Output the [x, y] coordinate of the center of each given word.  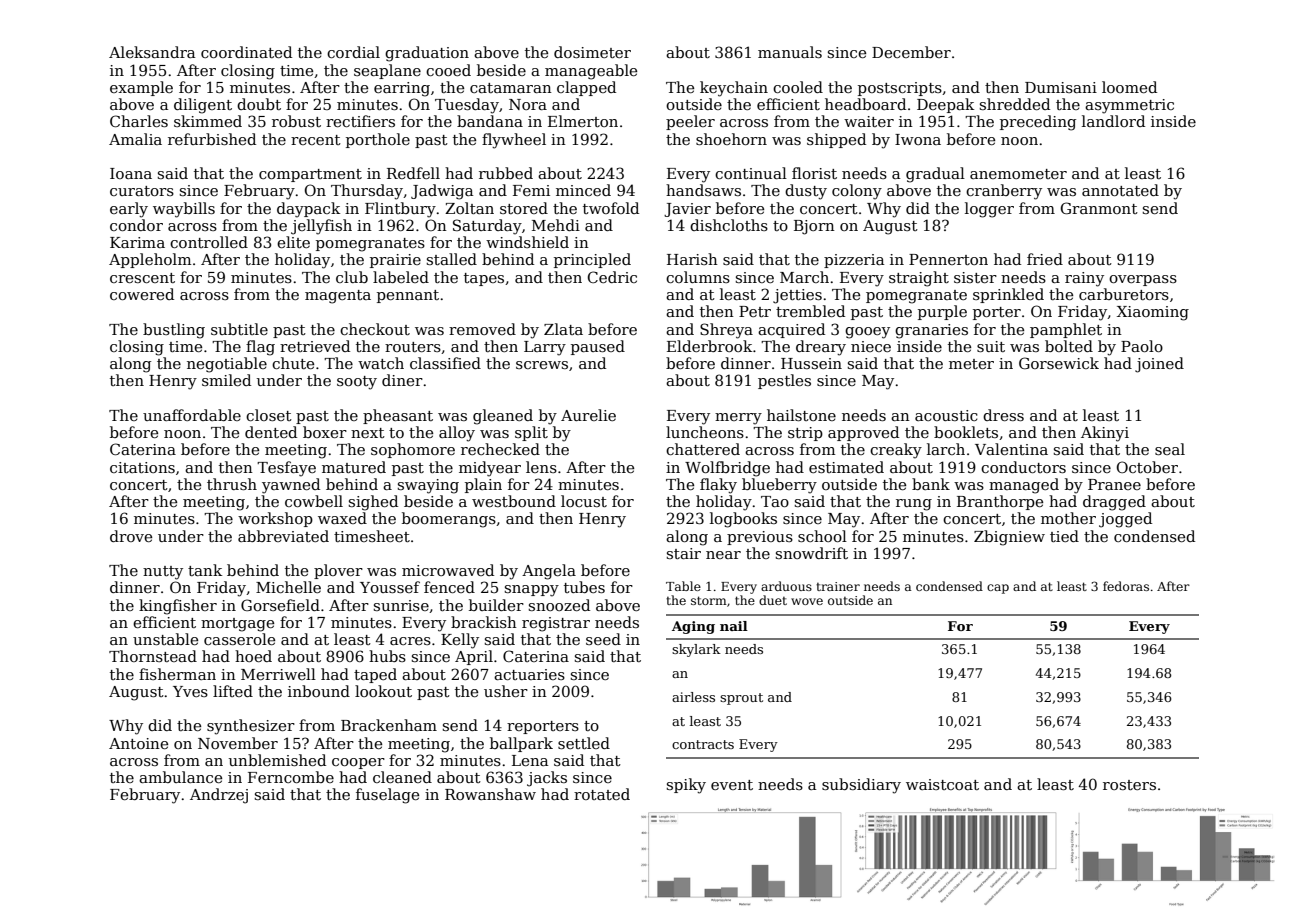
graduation [427, 54]
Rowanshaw [490, 794]
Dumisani [1061, 87]
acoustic [946, 415]
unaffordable [192, 415]
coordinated [246, 52]
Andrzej [219, 796]
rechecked [500, 449]
